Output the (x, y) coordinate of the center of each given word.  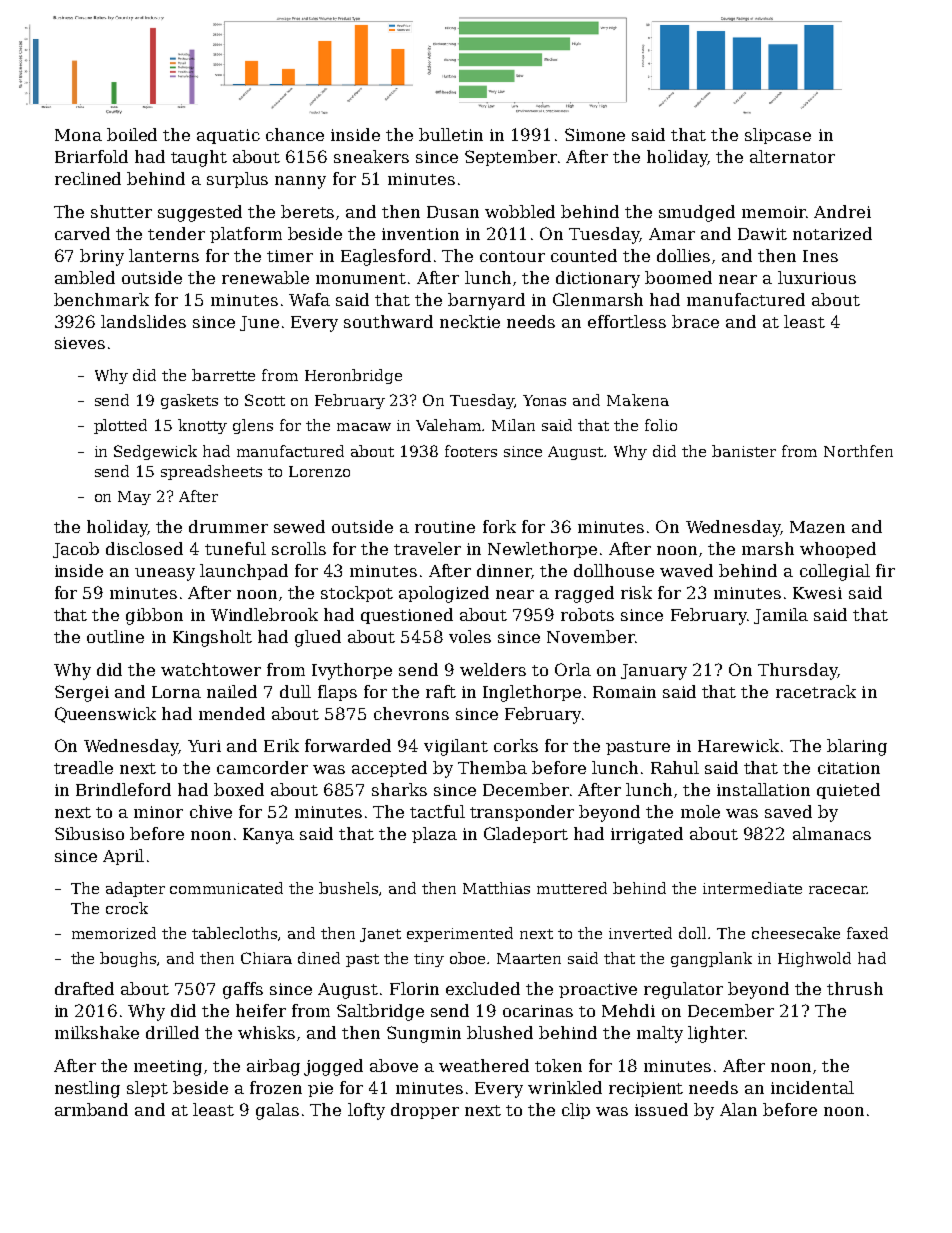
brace (695, 321)
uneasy (165, 574)
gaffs (243, 990)
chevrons (411, 713)
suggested (200, 213)
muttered (572, 888)
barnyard (486, 301)
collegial (835, 572)
